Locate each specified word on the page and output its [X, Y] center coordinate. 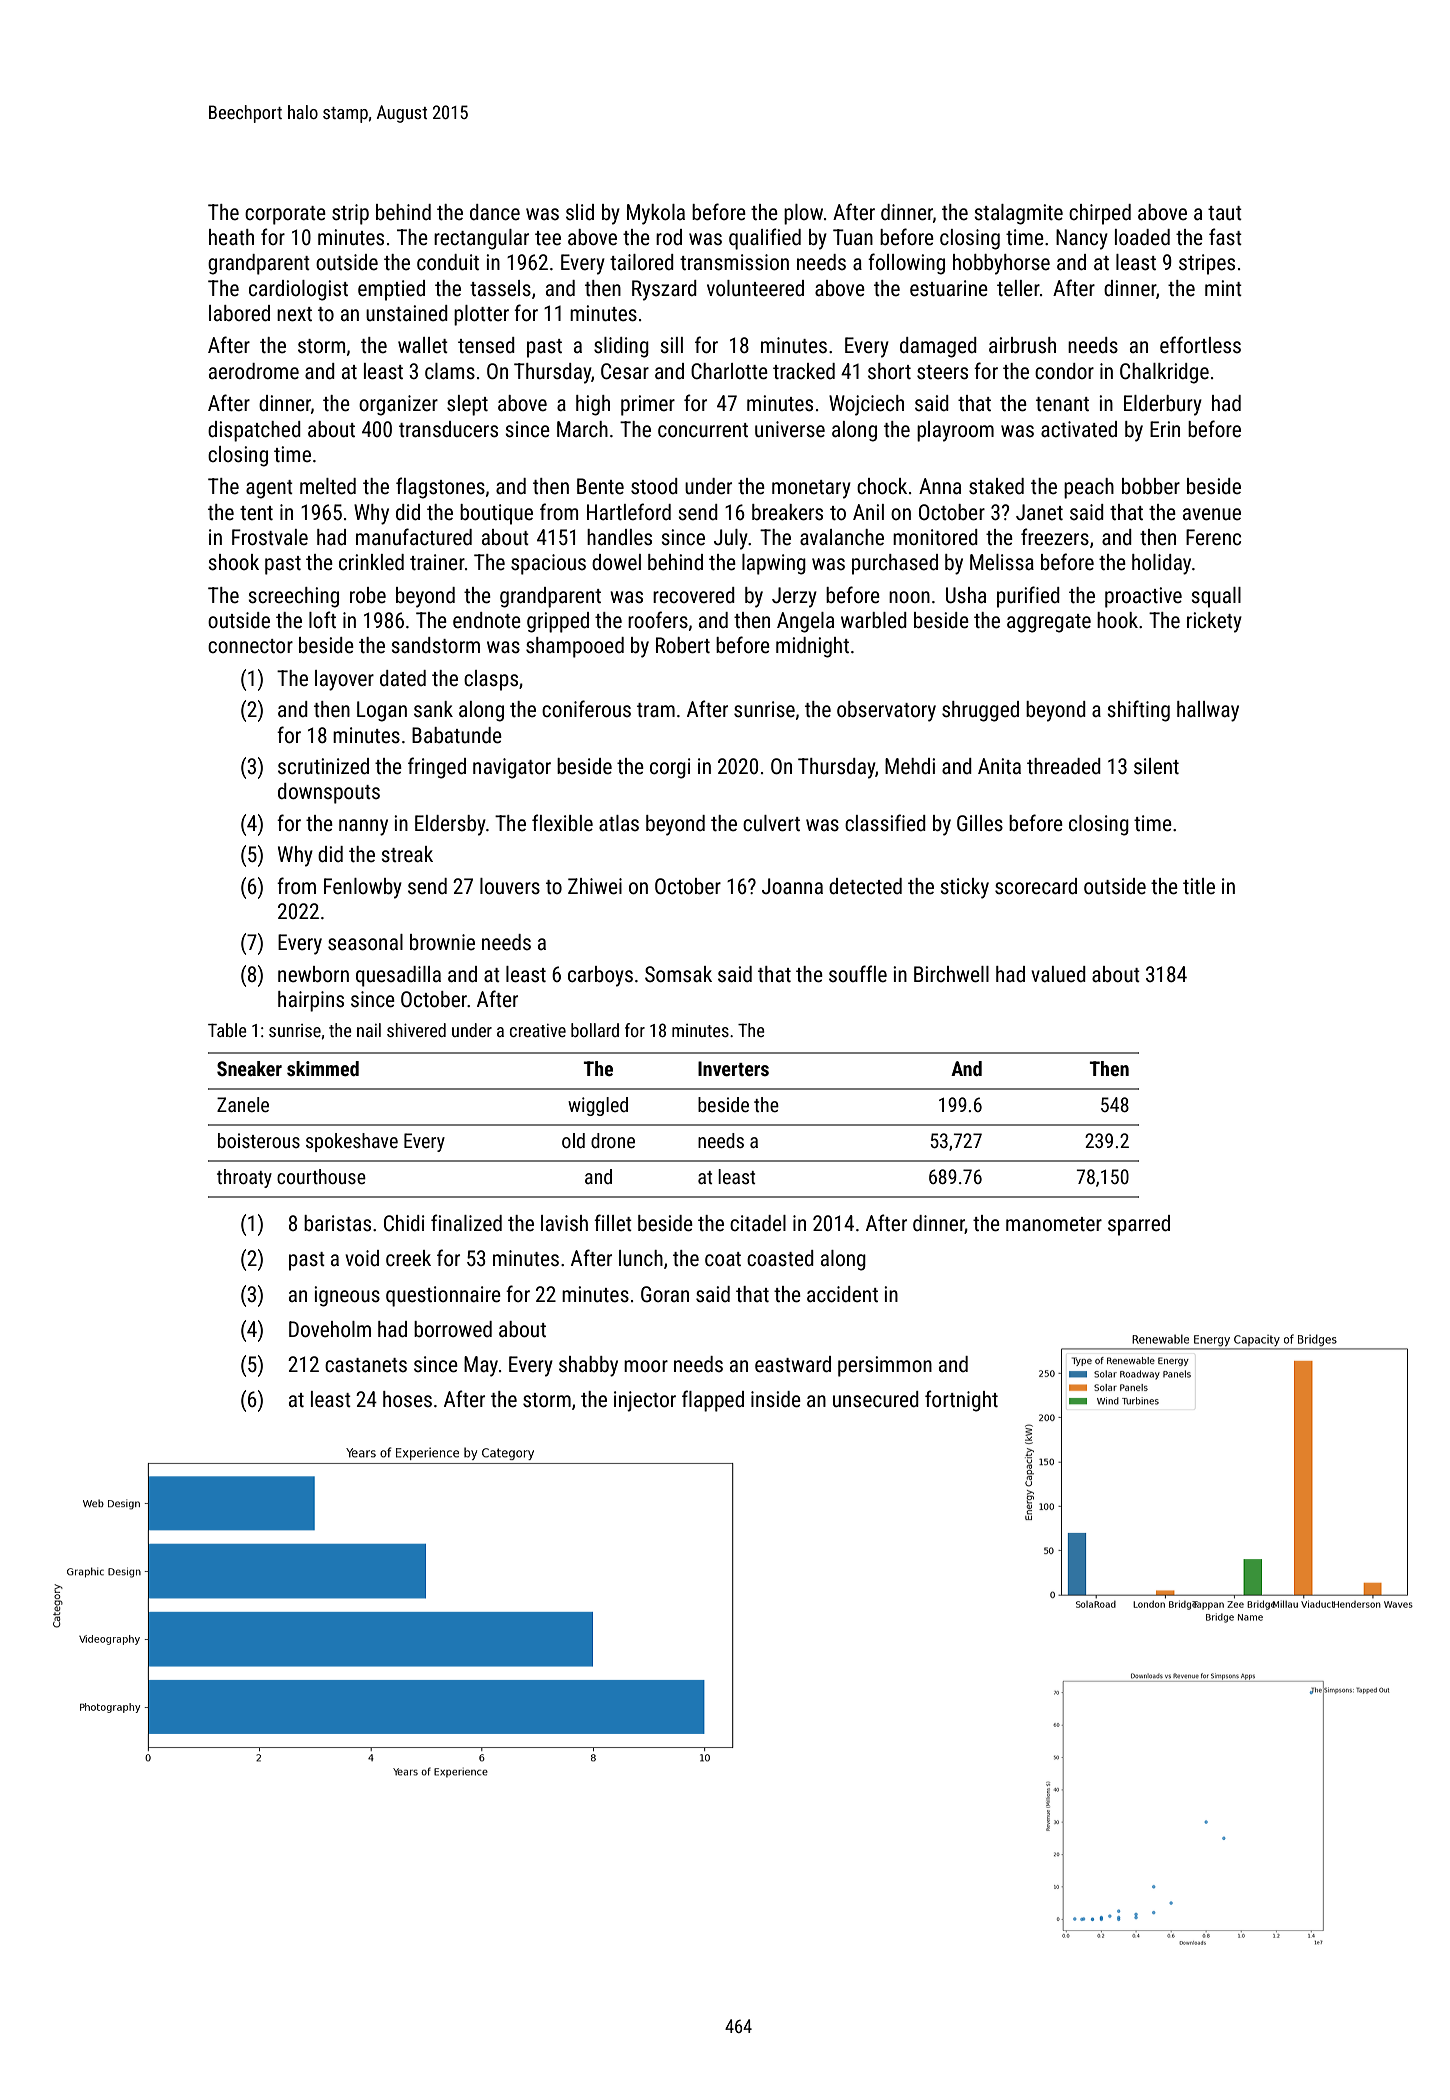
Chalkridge [1164, 373]
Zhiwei [595, 886]
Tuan [853, 237]
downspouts [329, 793]
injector [645, 1401]
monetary [811, 489]
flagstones [440, 488]
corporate [285, 215]
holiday [1161, 564]
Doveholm [330, 1329]
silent [1156, 766]
